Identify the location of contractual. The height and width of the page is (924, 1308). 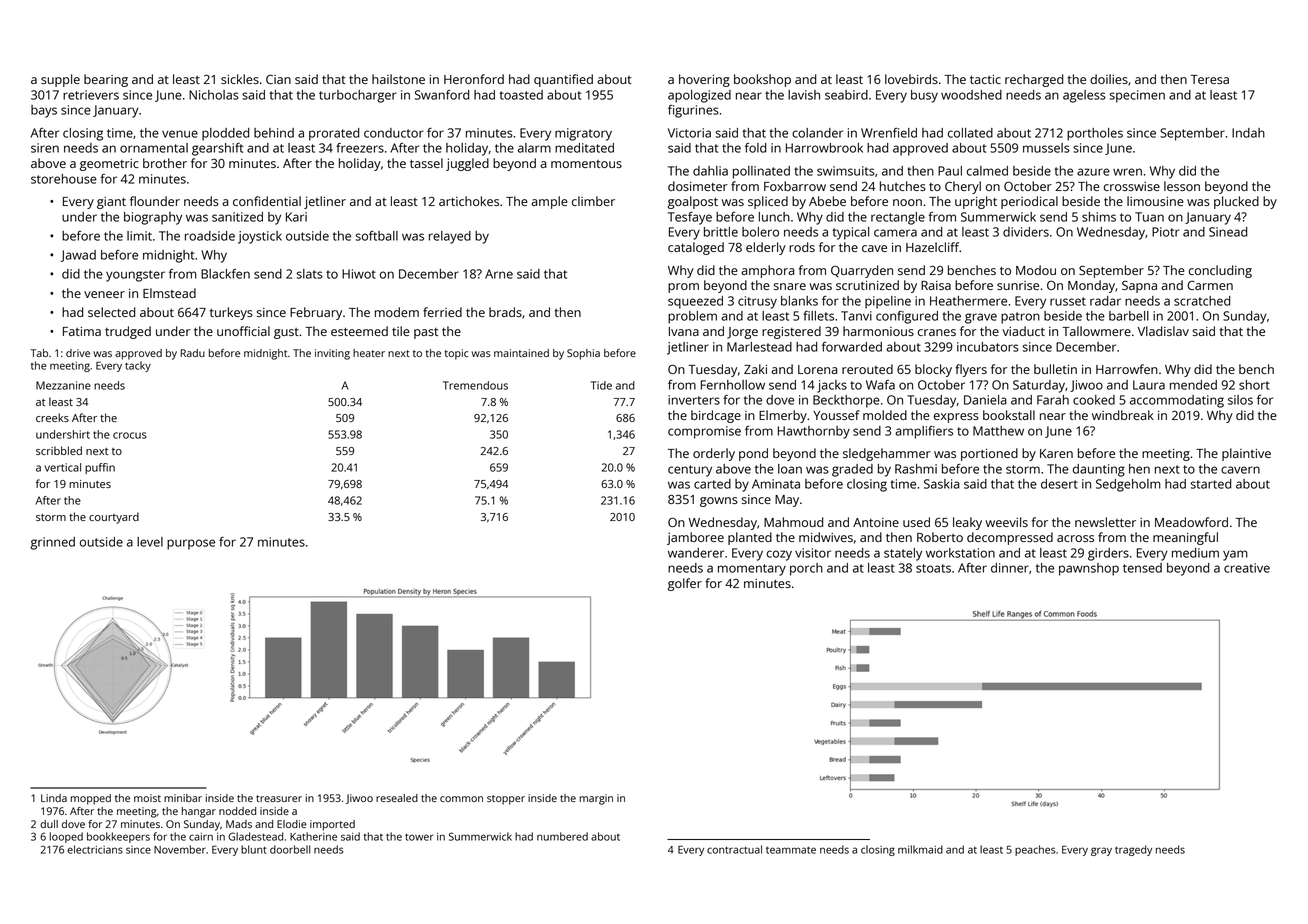
(734, 849).
